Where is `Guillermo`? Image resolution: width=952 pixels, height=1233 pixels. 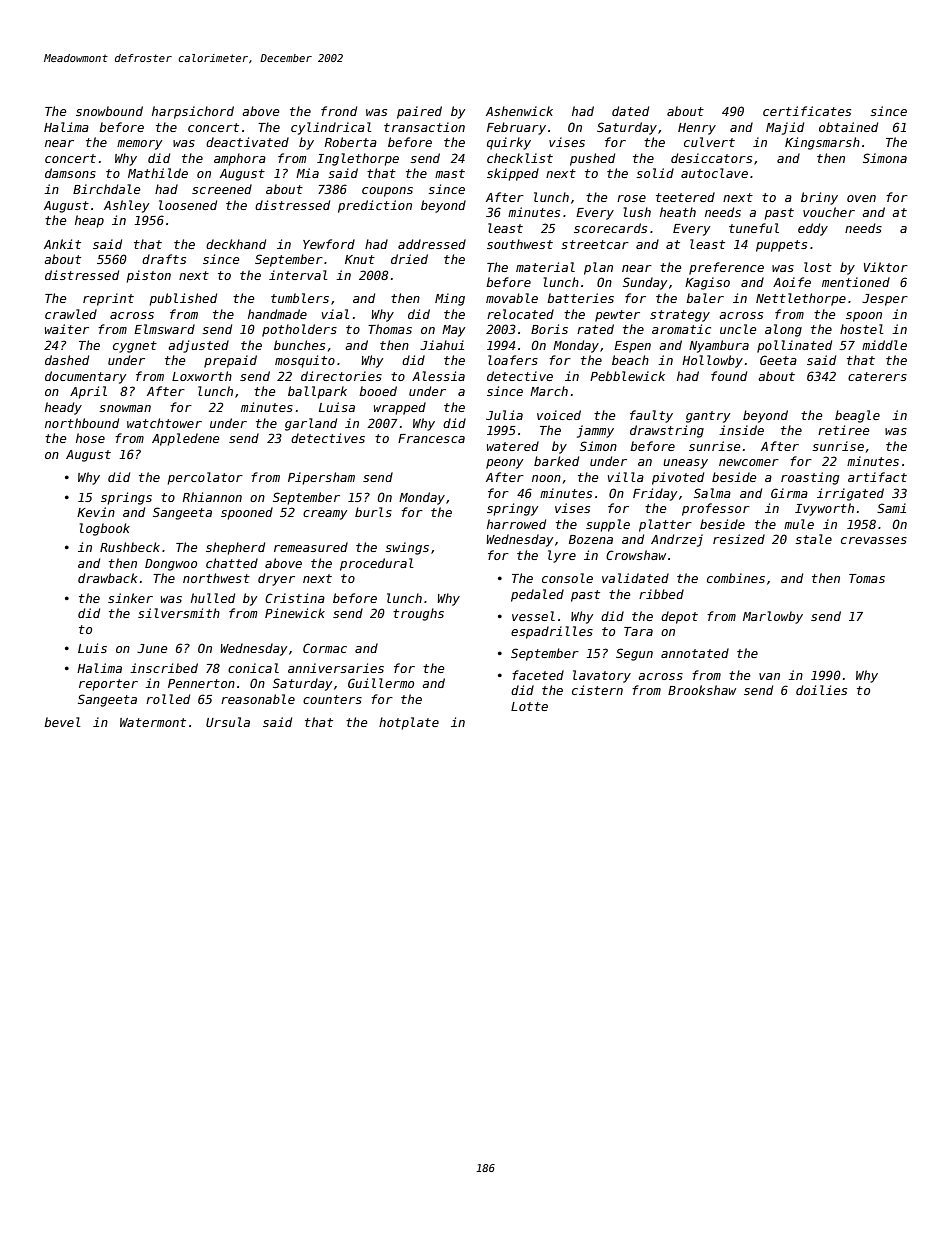
Guillermo is located at coordinates (381, 683).
